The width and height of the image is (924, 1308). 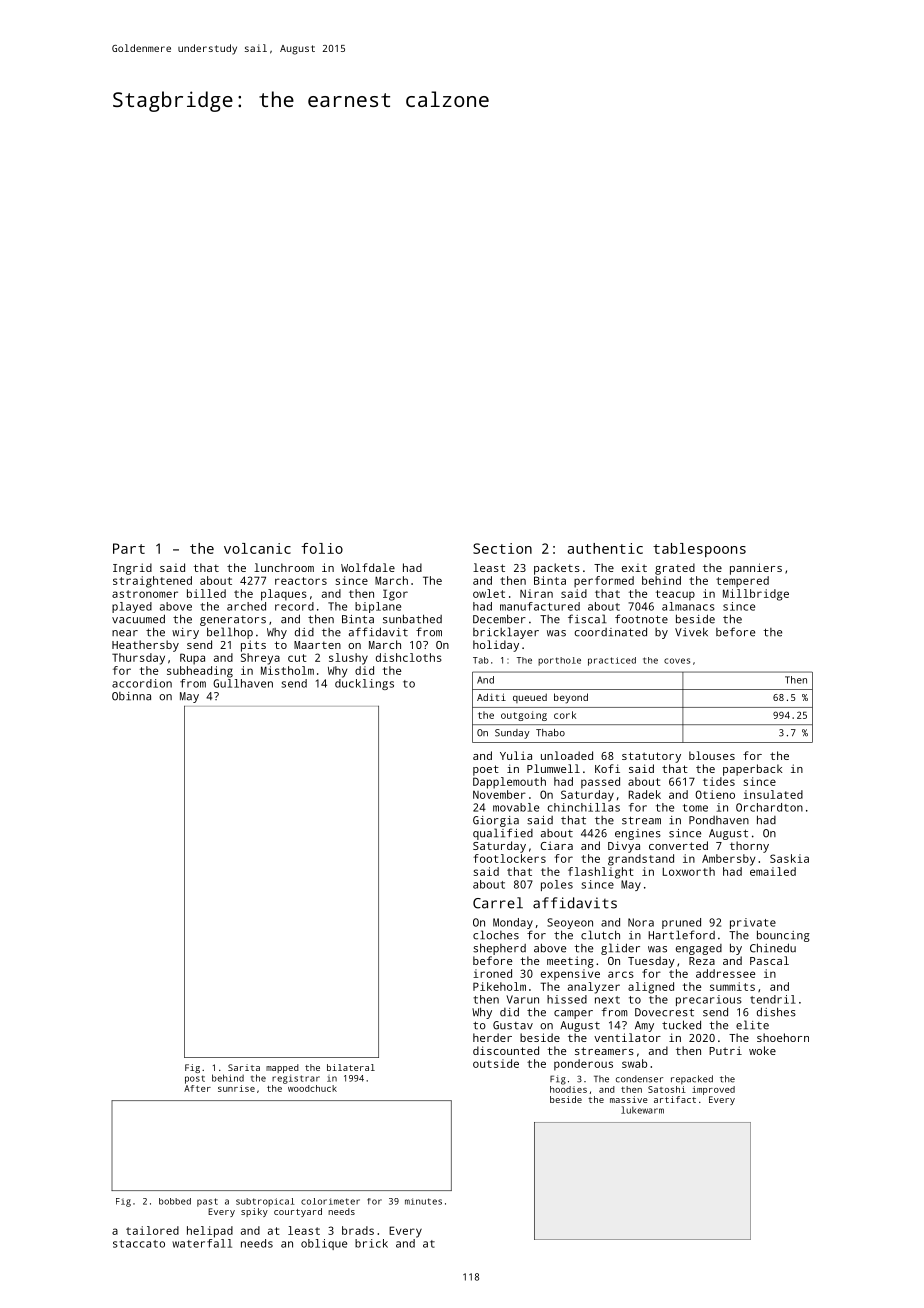 I want to click on woodchuck, so click(x=312, y=1088).
